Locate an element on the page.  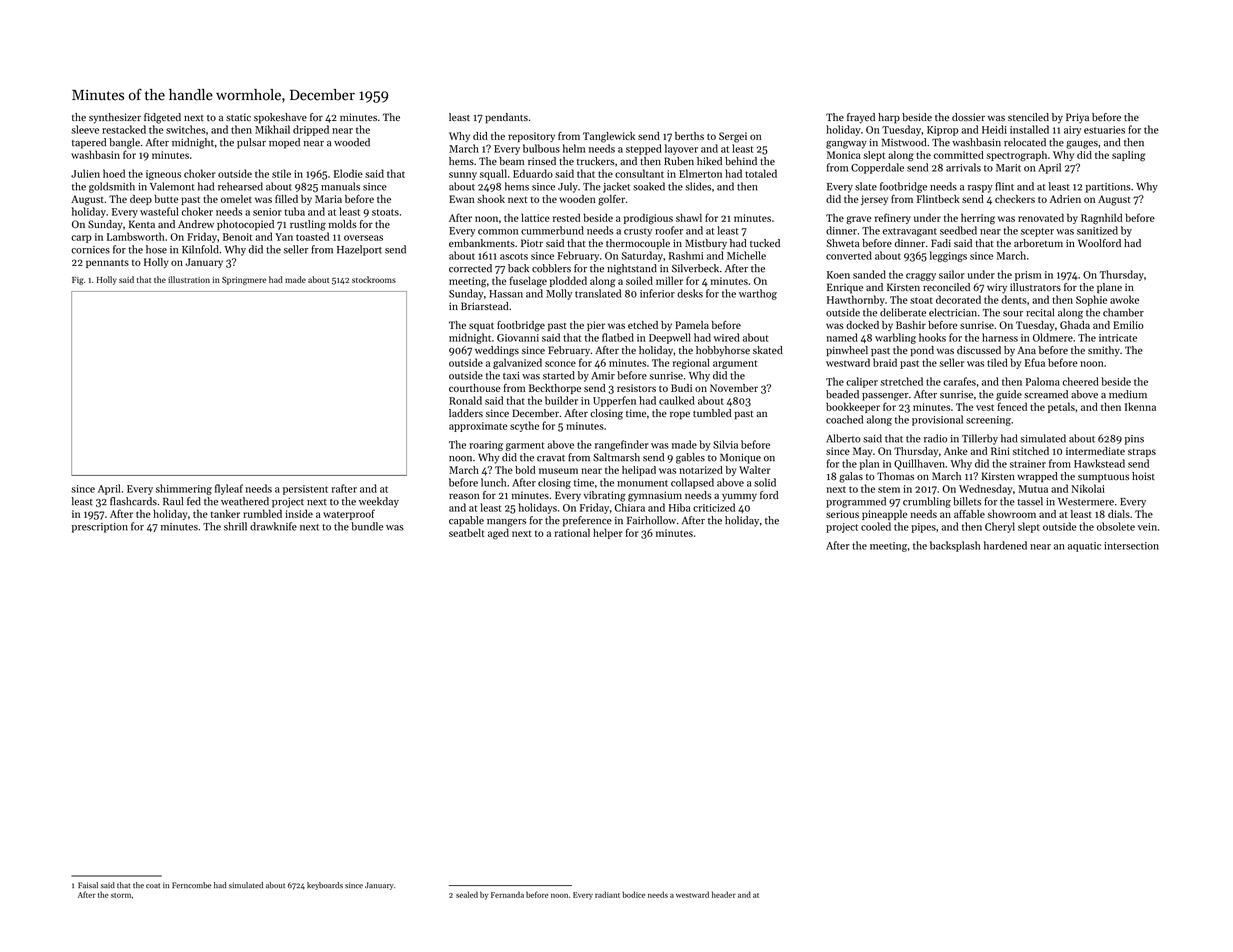
Saltmarsh is located at coordinates (616, 457).
